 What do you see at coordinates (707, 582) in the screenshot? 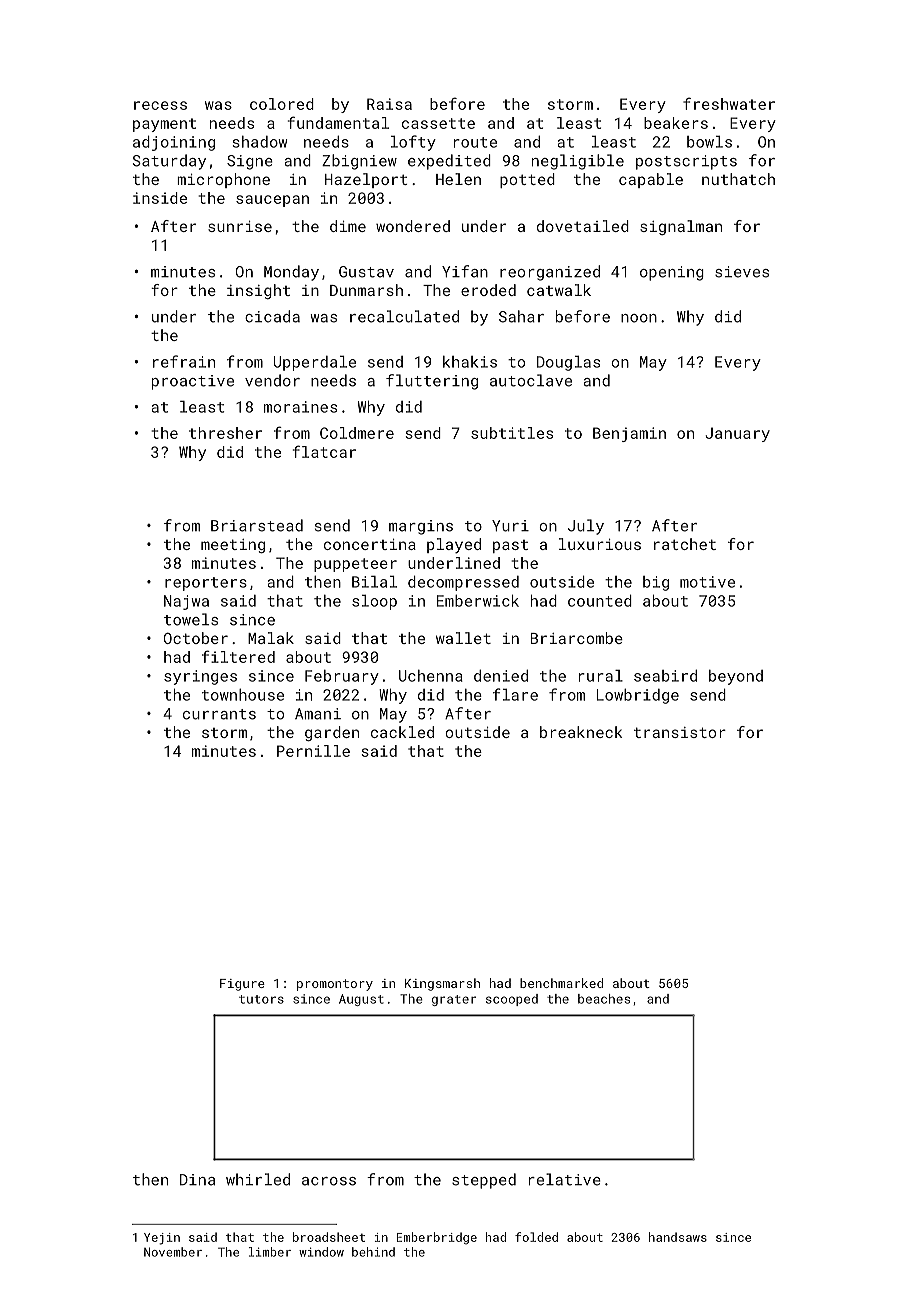
I see `motive` at bounding box center [707, 582].
